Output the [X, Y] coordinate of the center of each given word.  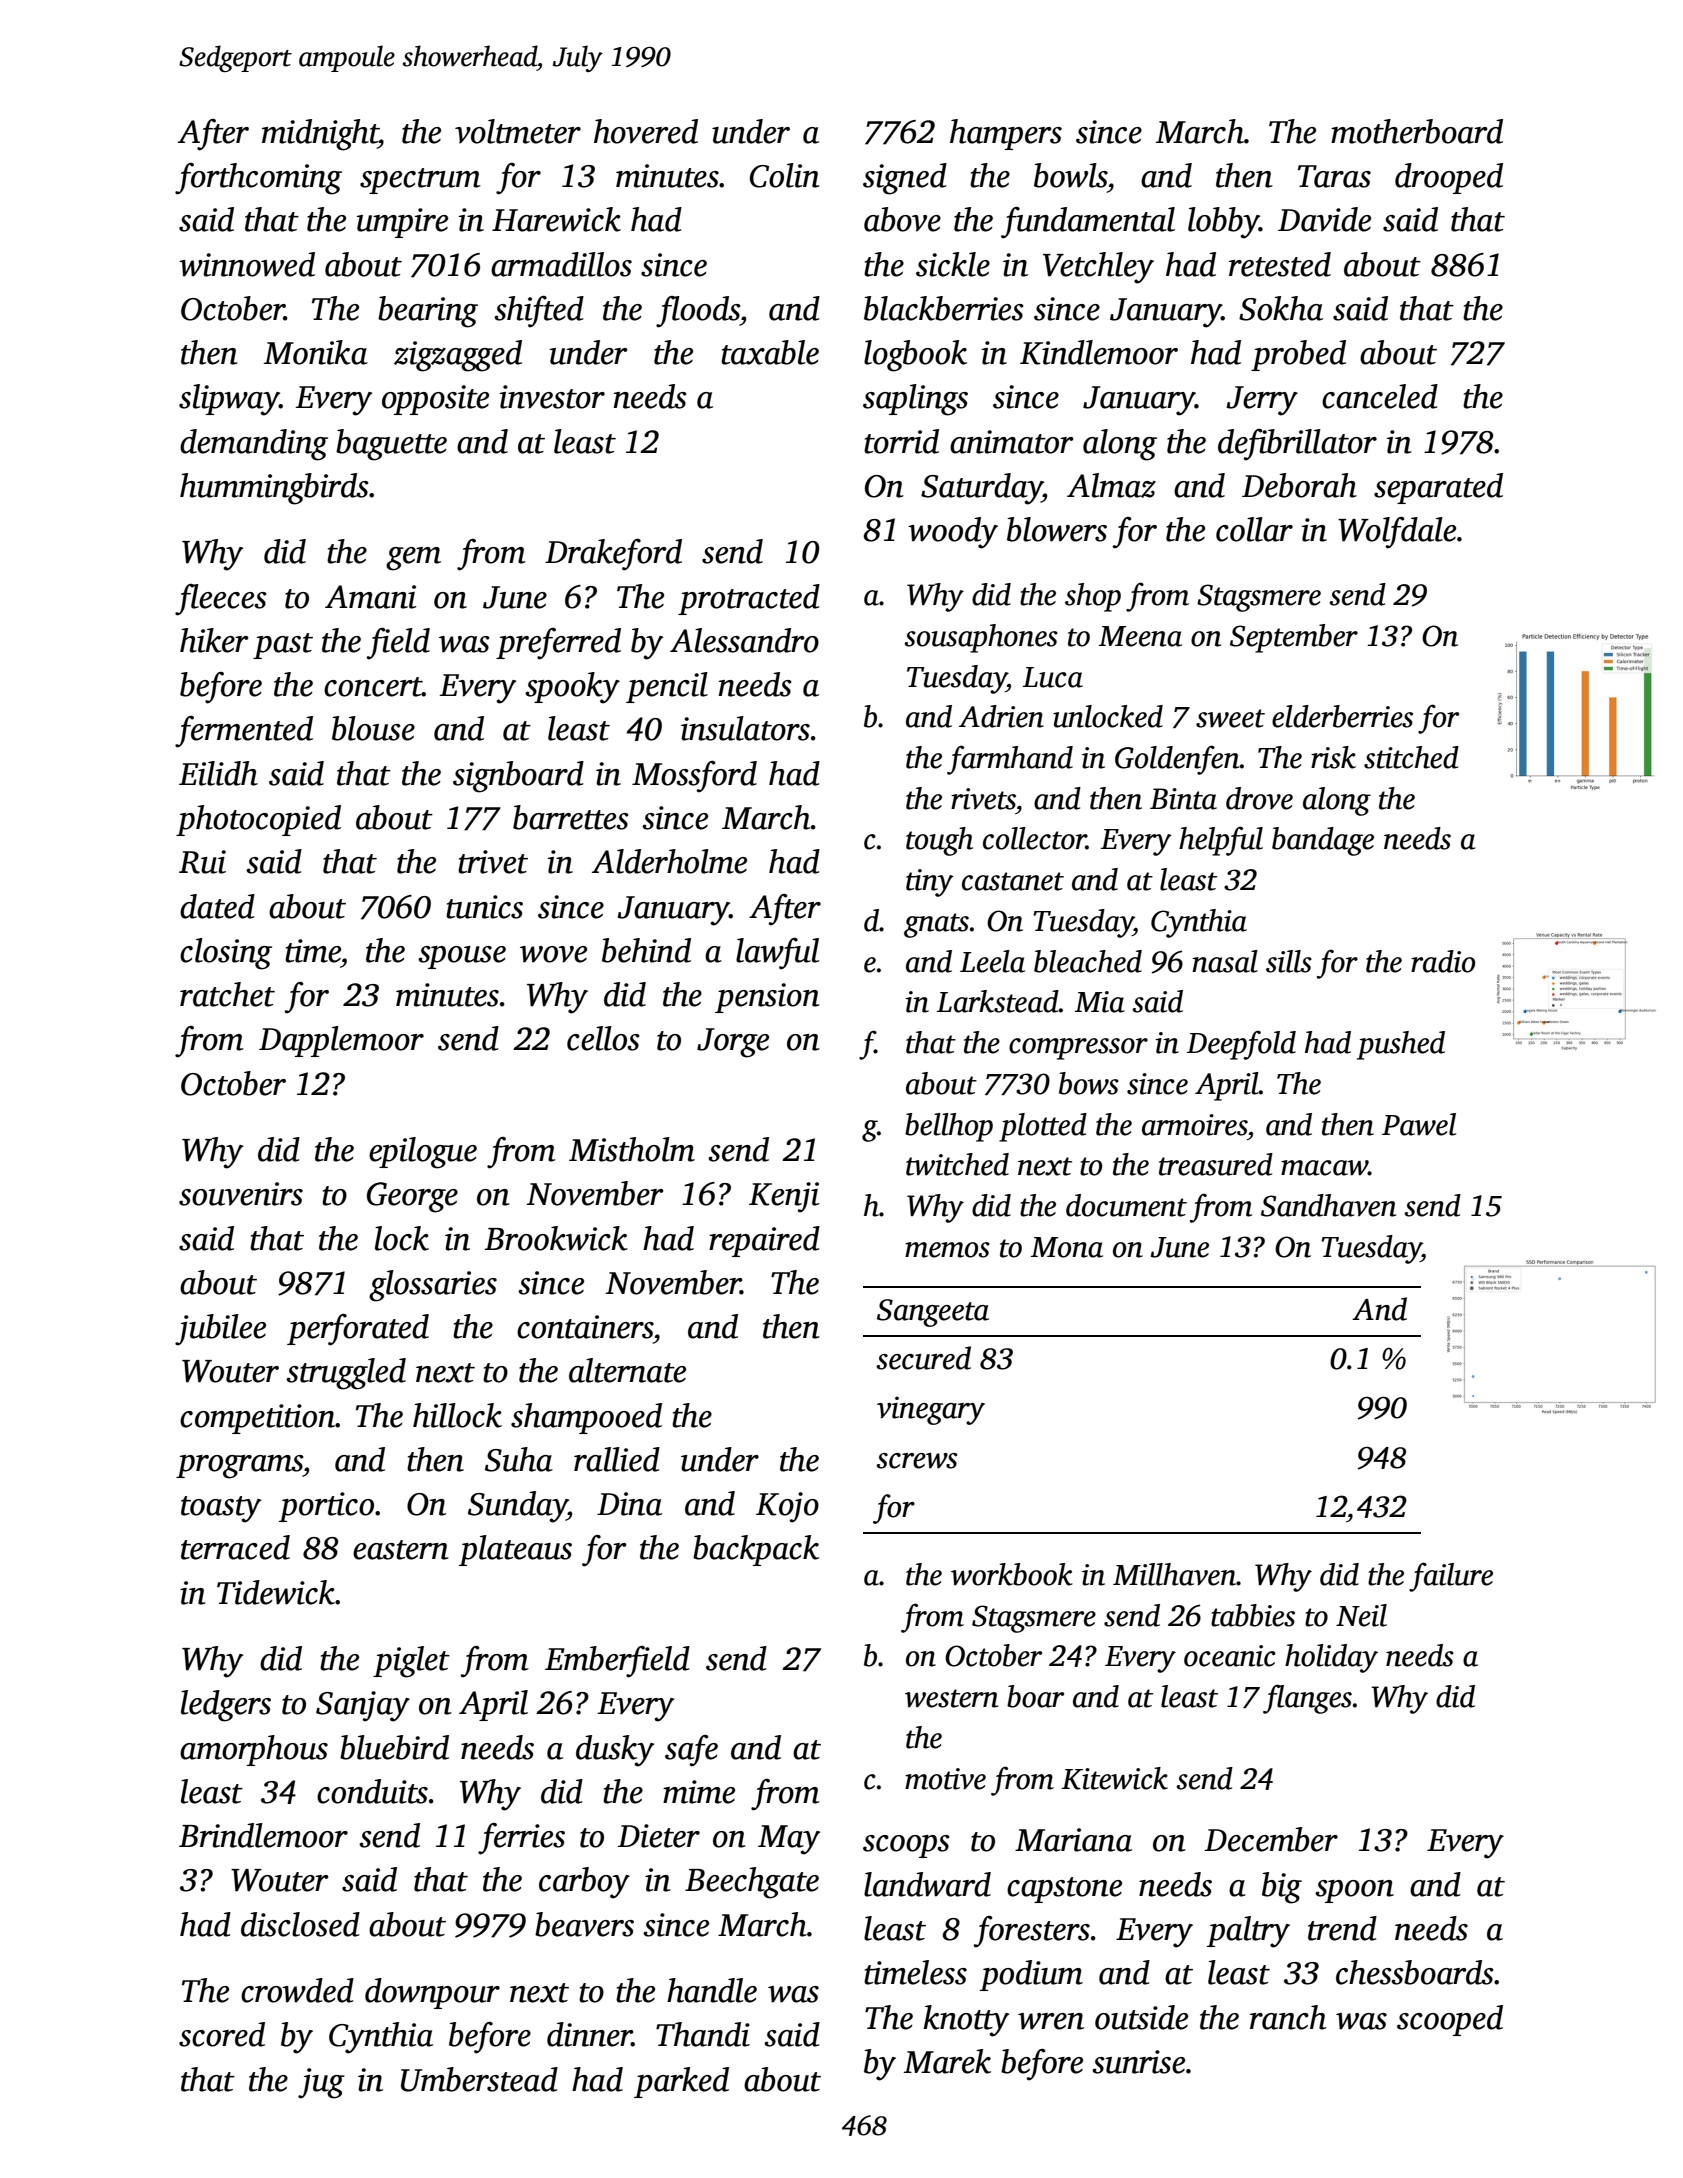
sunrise [1138, 2062]
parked [681, 2082]
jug [321, 2083]
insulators [745, 728]
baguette [391, 445]
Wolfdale [1397, 533]
